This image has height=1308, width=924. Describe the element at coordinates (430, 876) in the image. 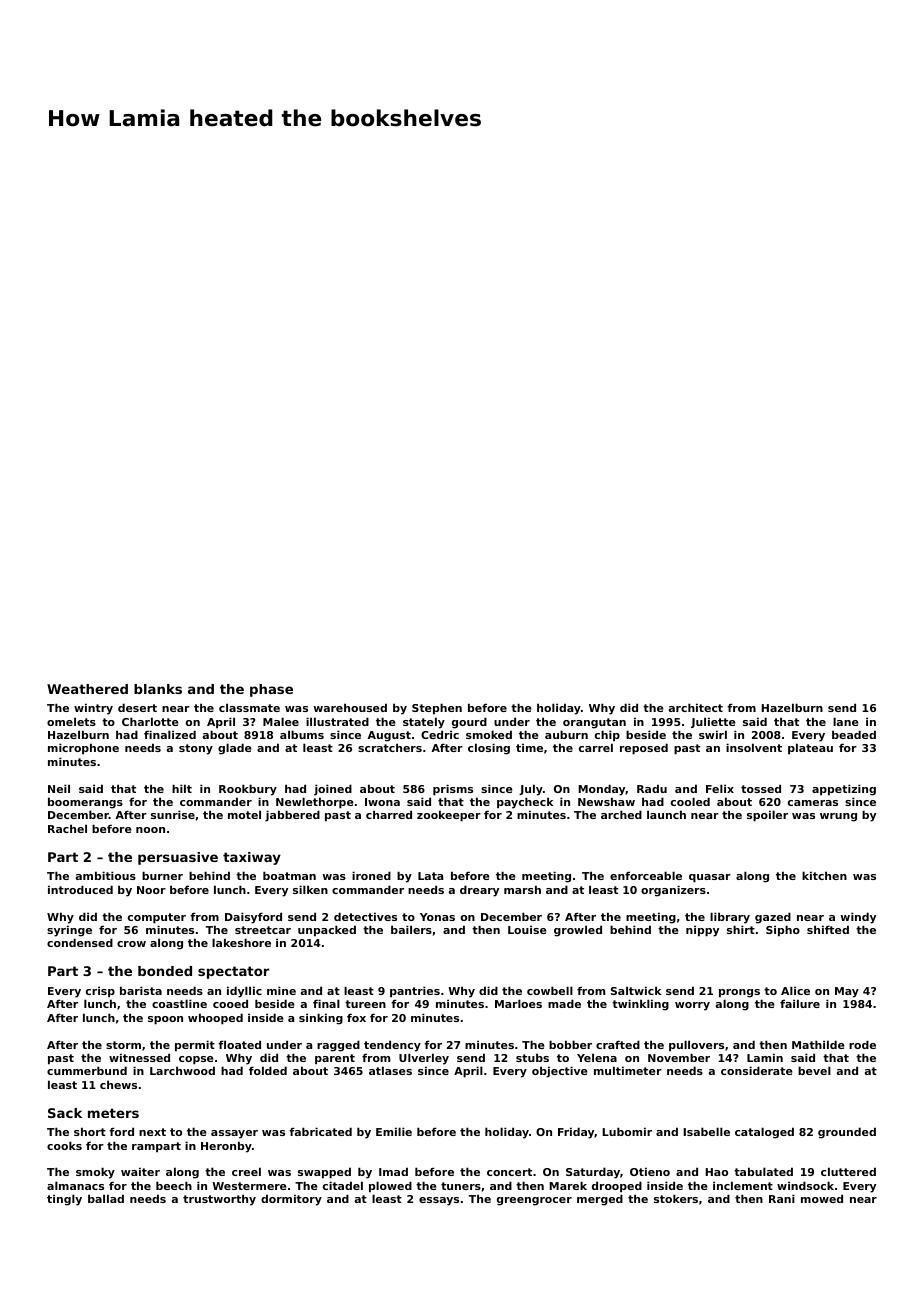

I see `Lata` at that location.
